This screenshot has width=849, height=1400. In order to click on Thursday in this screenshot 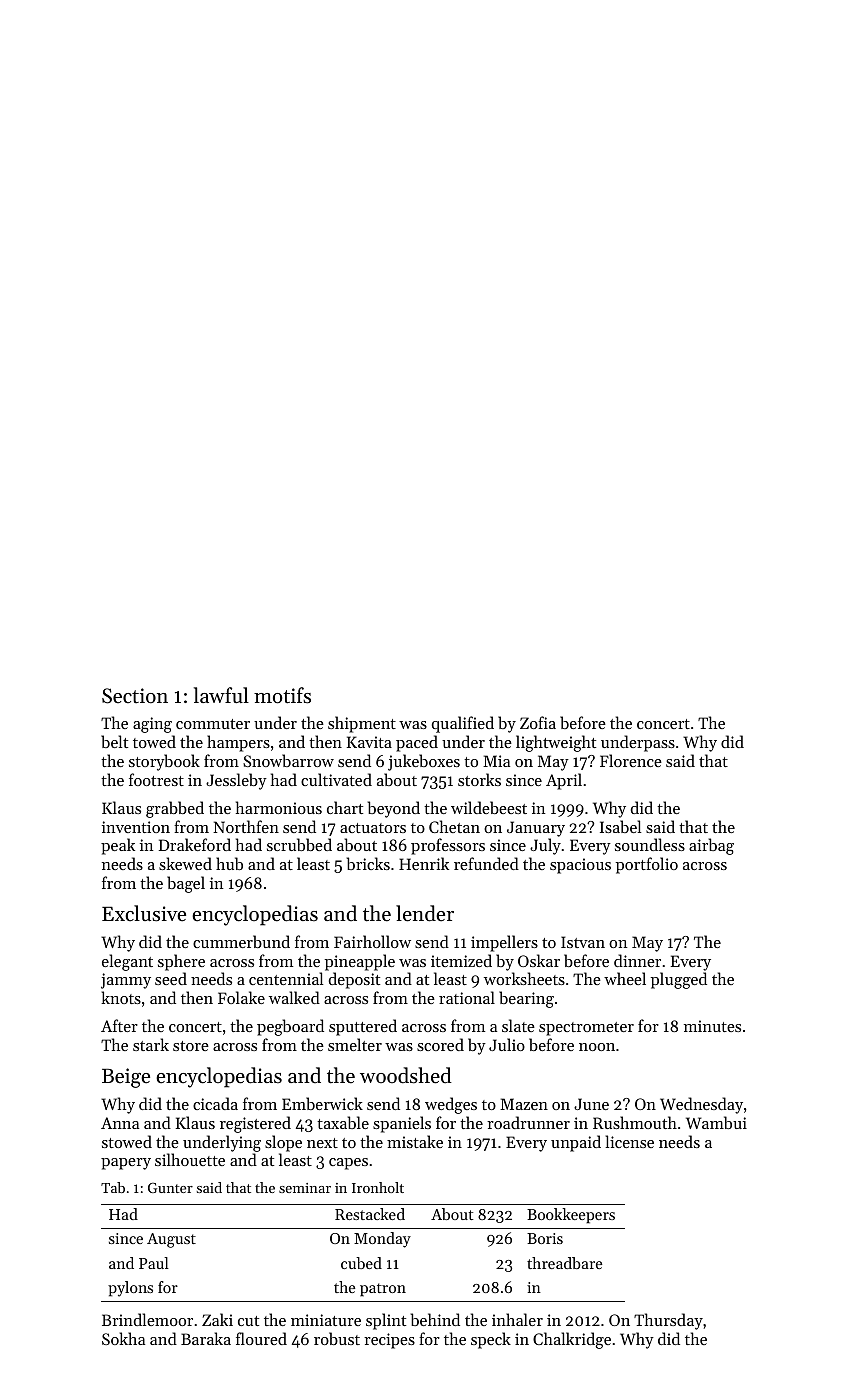, I will do `click(668, 1321)`.
